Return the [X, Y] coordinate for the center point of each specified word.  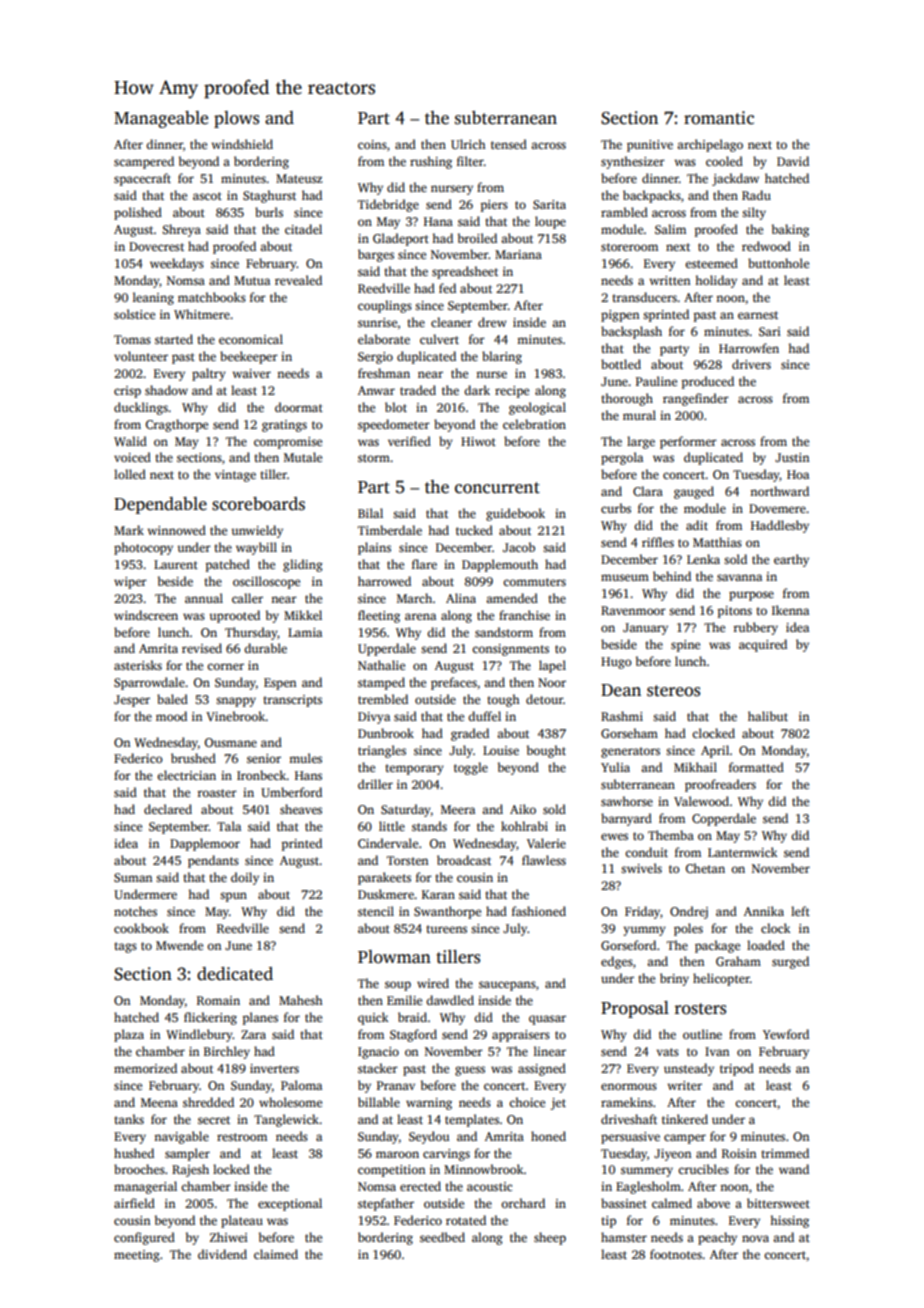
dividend [222, 1254]
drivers [751, 364]
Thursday [251, 633]
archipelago [710, 145]
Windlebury [199, 1035]
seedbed [442, 1237]
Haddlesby [780, 526]
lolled [130, 474]
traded [418, 390]
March [414, 598]
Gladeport [401, 239]
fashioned [539, 911]
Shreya [181, 230]
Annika [764, 911]
